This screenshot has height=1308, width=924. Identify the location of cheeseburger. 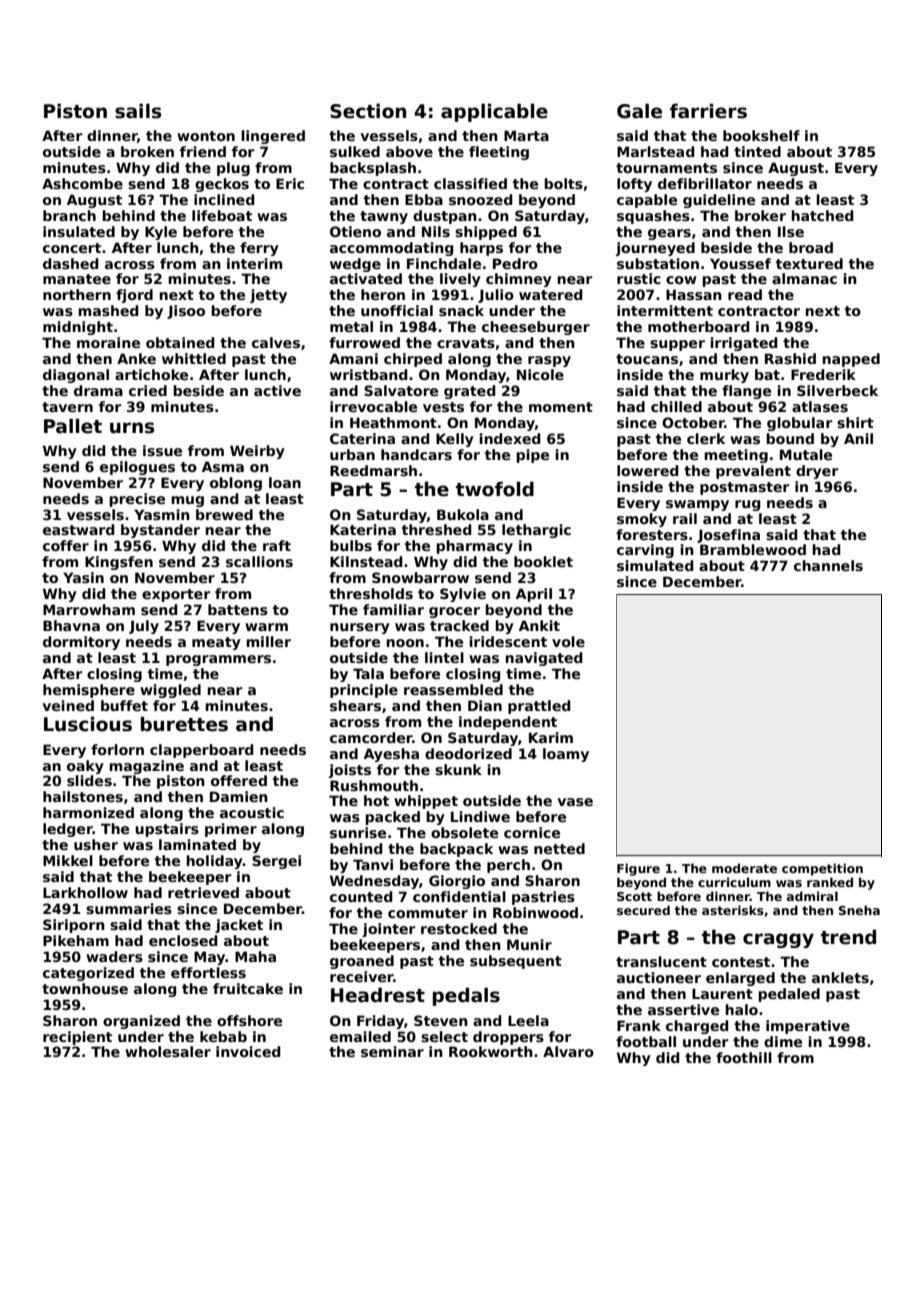
(536, 328).
